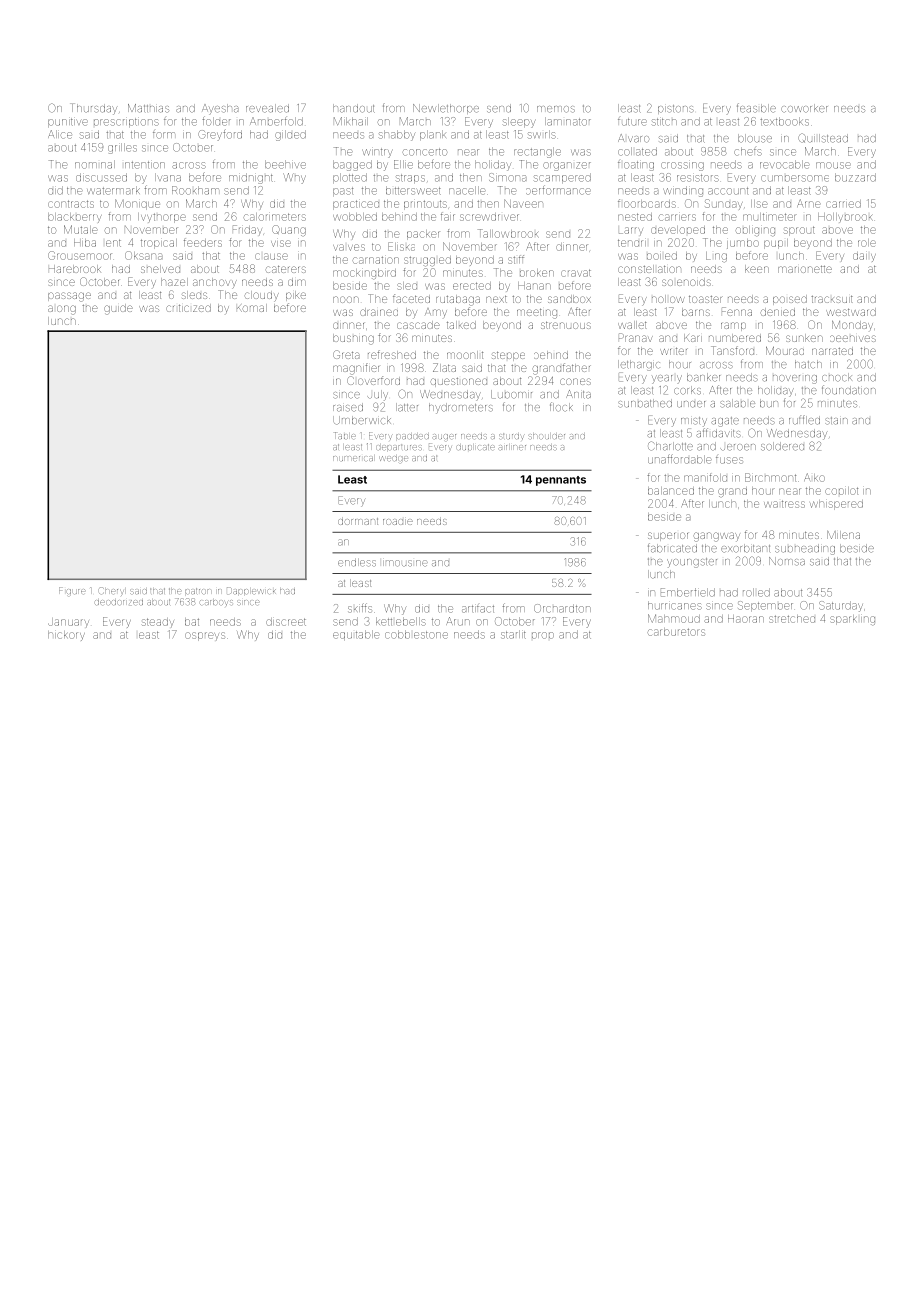 The width and height of the screenshot is (924, 1308). Describe the element at coordinates (676, 632) in the screenshot. I see `carburetors` at that location.
